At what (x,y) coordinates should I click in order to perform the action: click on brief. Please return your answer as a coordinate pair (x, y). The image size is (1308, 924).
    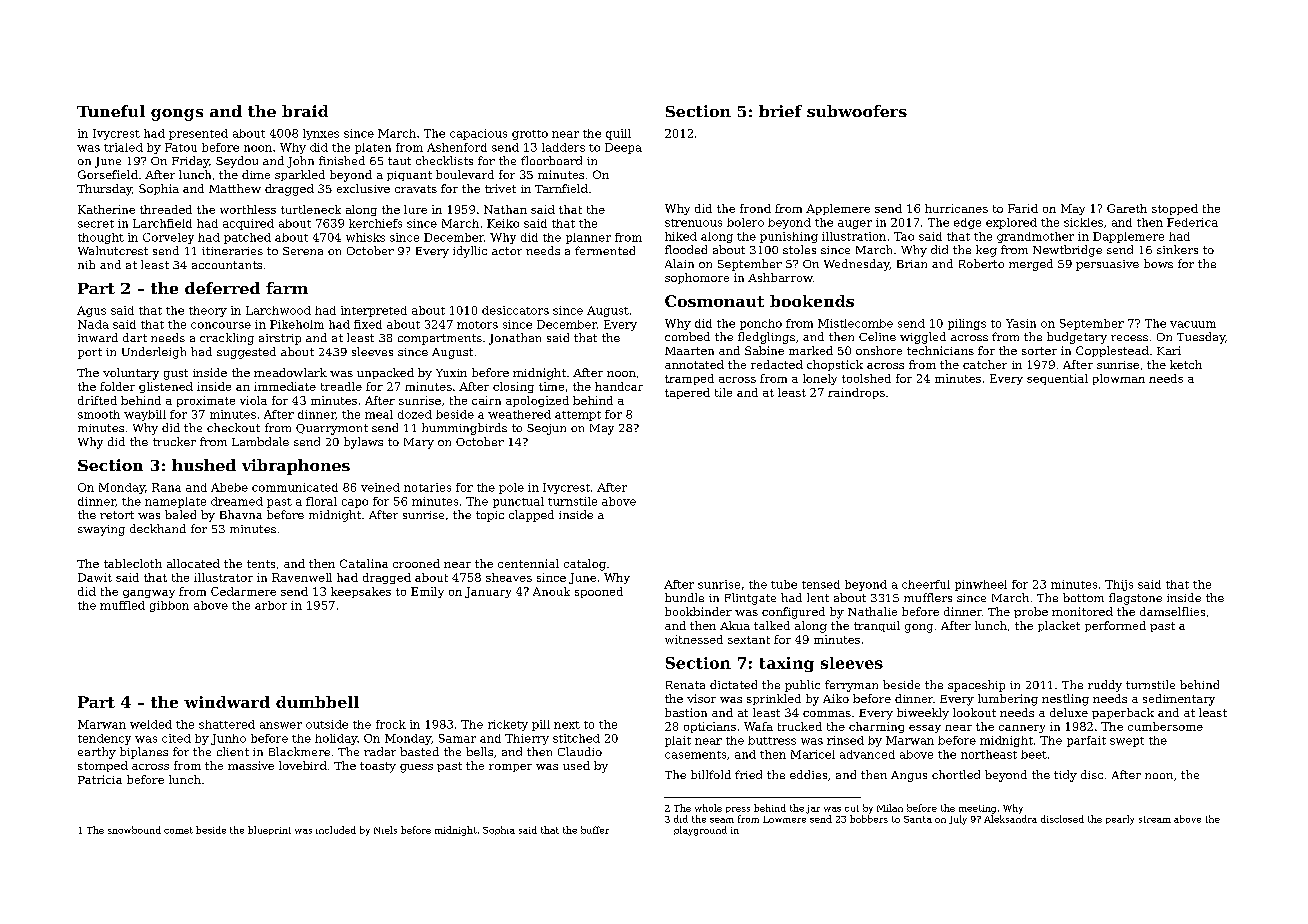
    Looking at the image, I should click on (780, 111).
